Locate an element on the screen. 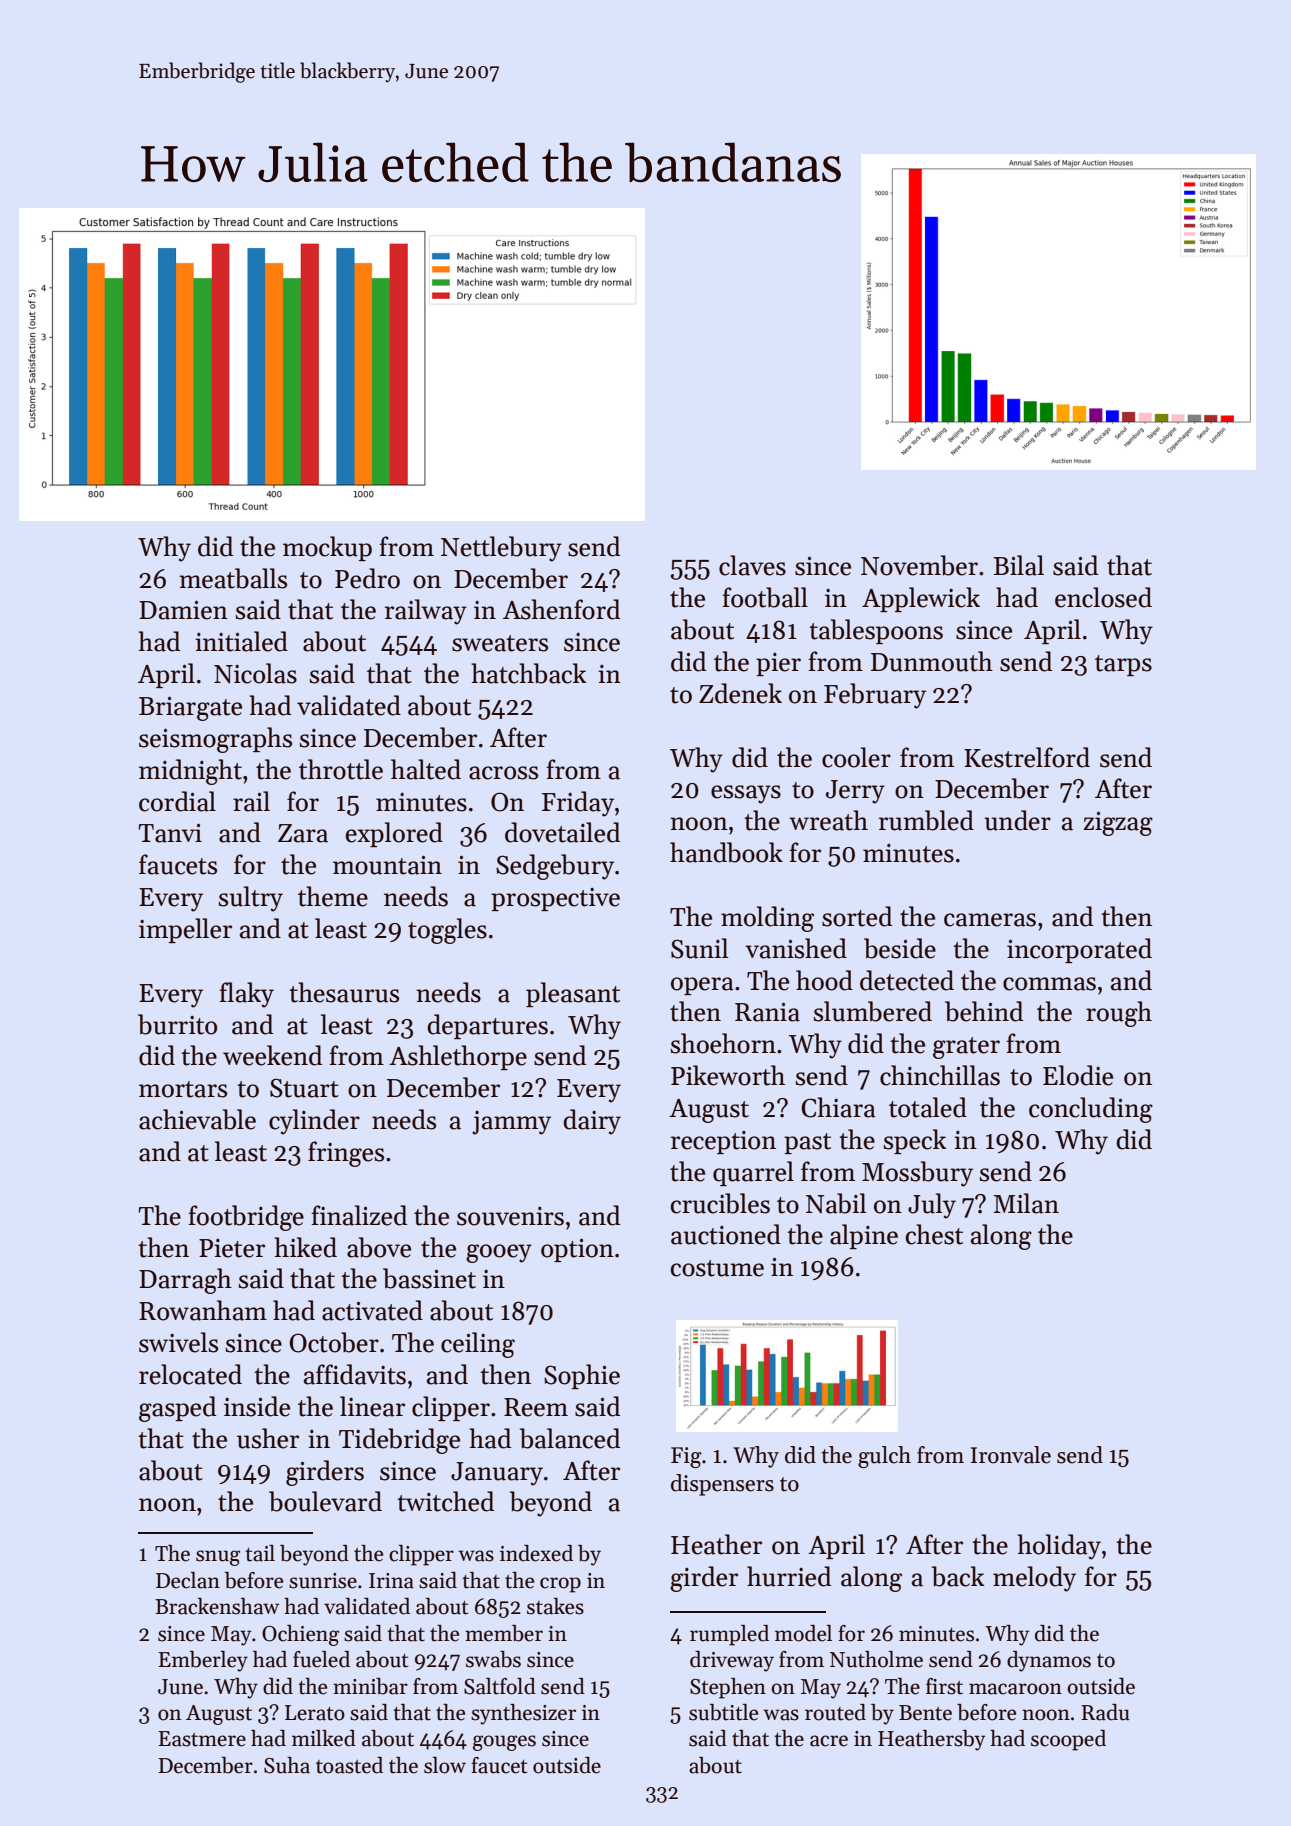 This screenshot has width=1291, height=1826. mortars is located at coordinates (183, 1089).
